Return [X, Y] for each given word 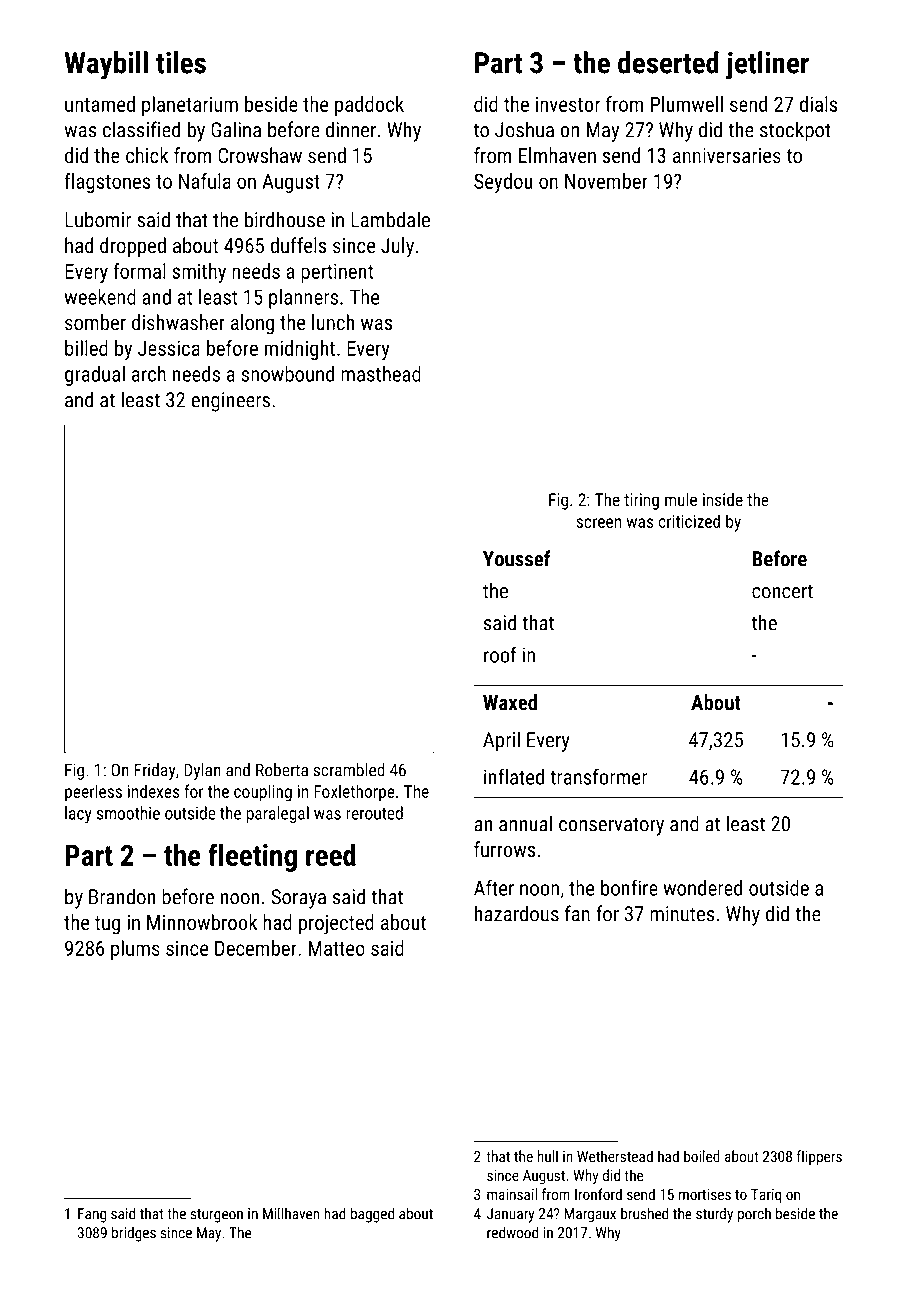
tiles [181, 62]
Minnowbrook [202, 922]
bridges [134, 1234]
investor [568, 104]
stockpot [795, 131]
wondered [702, 888]
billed [86, 348]
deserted [668, 62]
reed [331, 855]
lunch [333, 322]
